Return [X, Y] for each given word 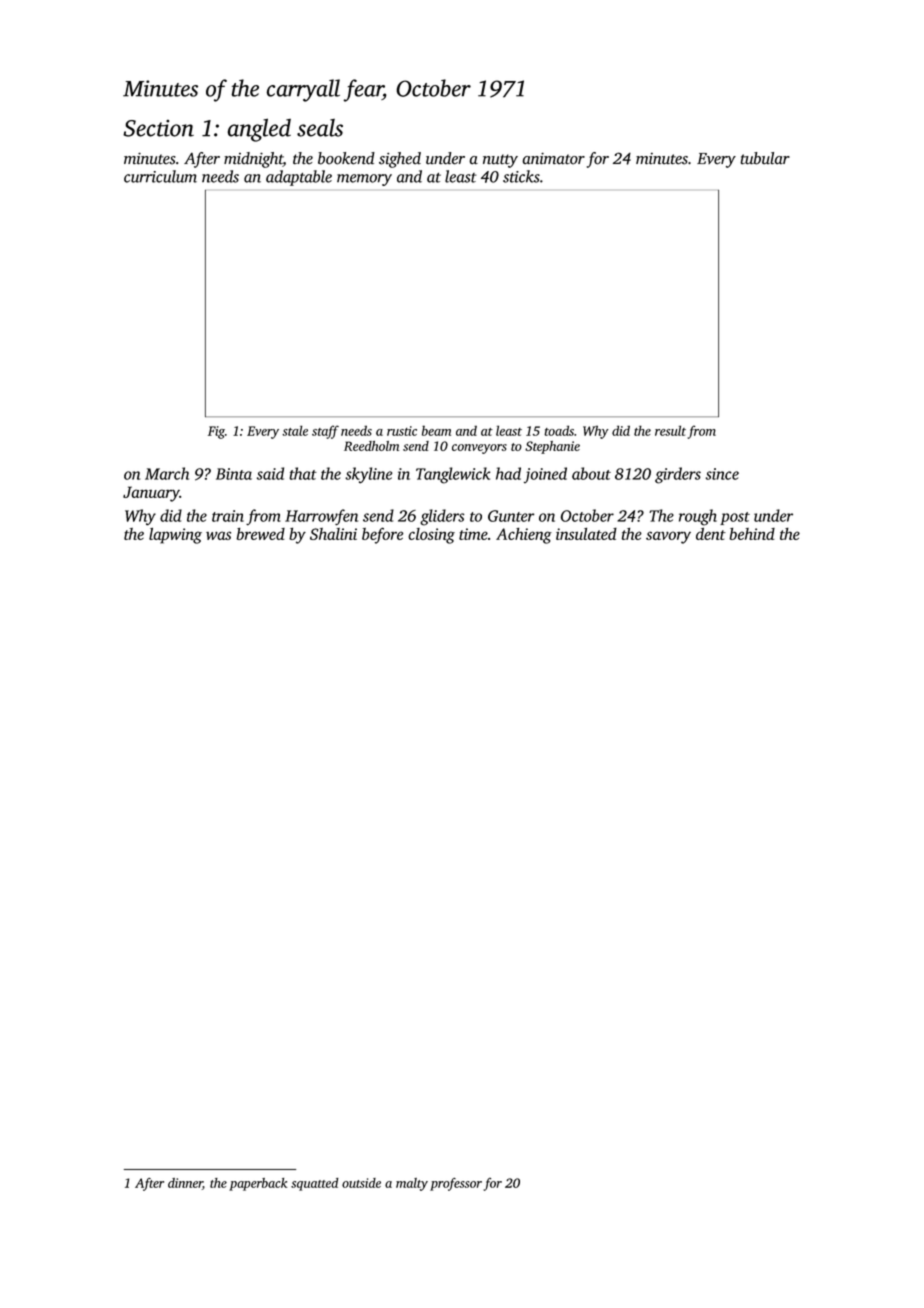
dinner [185, 1184]
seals [320, 128]
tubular [765, 158]
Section [158, 128]
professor [456, 1184]
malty [412, 1184]
